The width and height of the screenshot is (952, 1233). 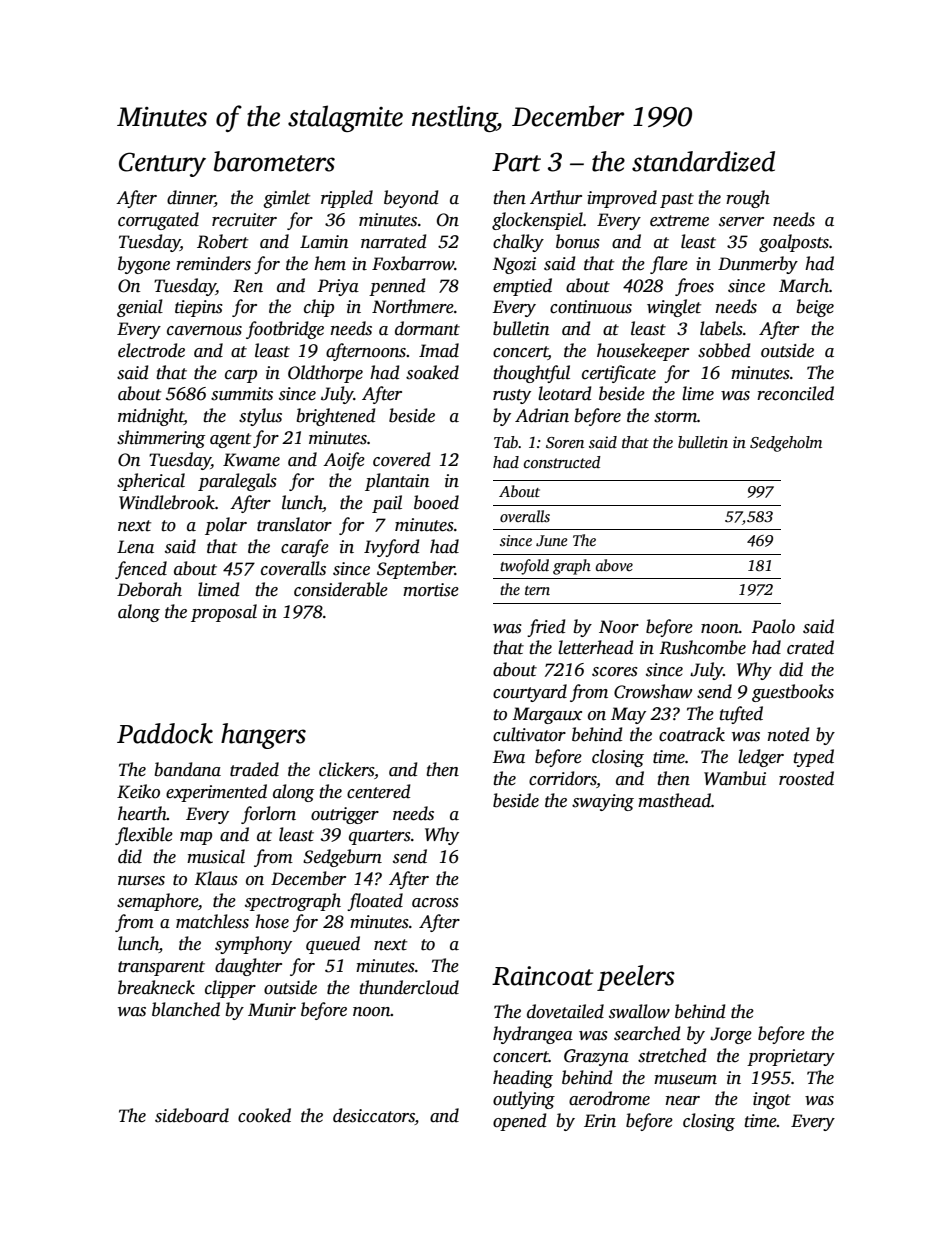 I want to click on sideboard, so click(x=192, y=1115).
